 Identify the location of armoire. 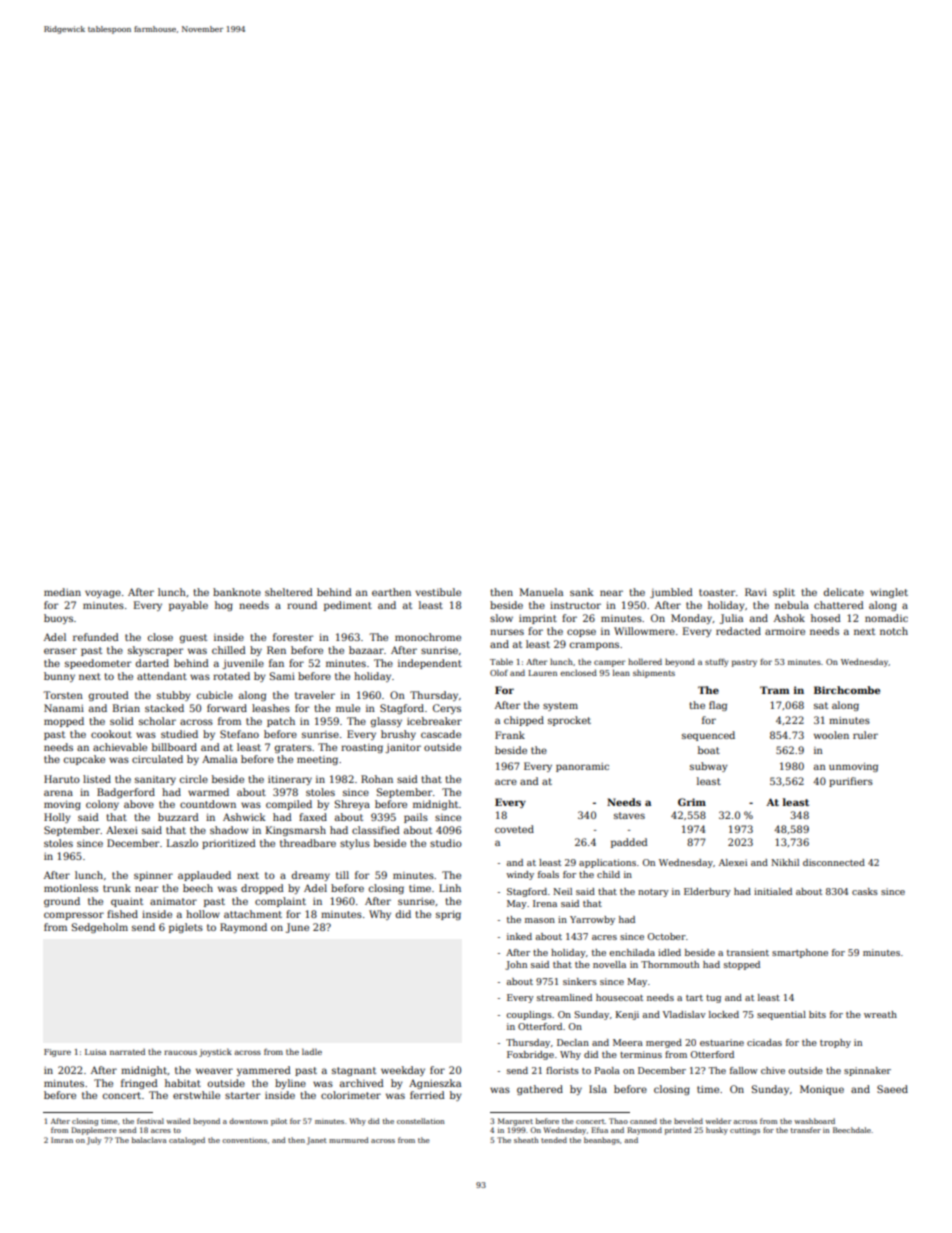
(785, 631).
